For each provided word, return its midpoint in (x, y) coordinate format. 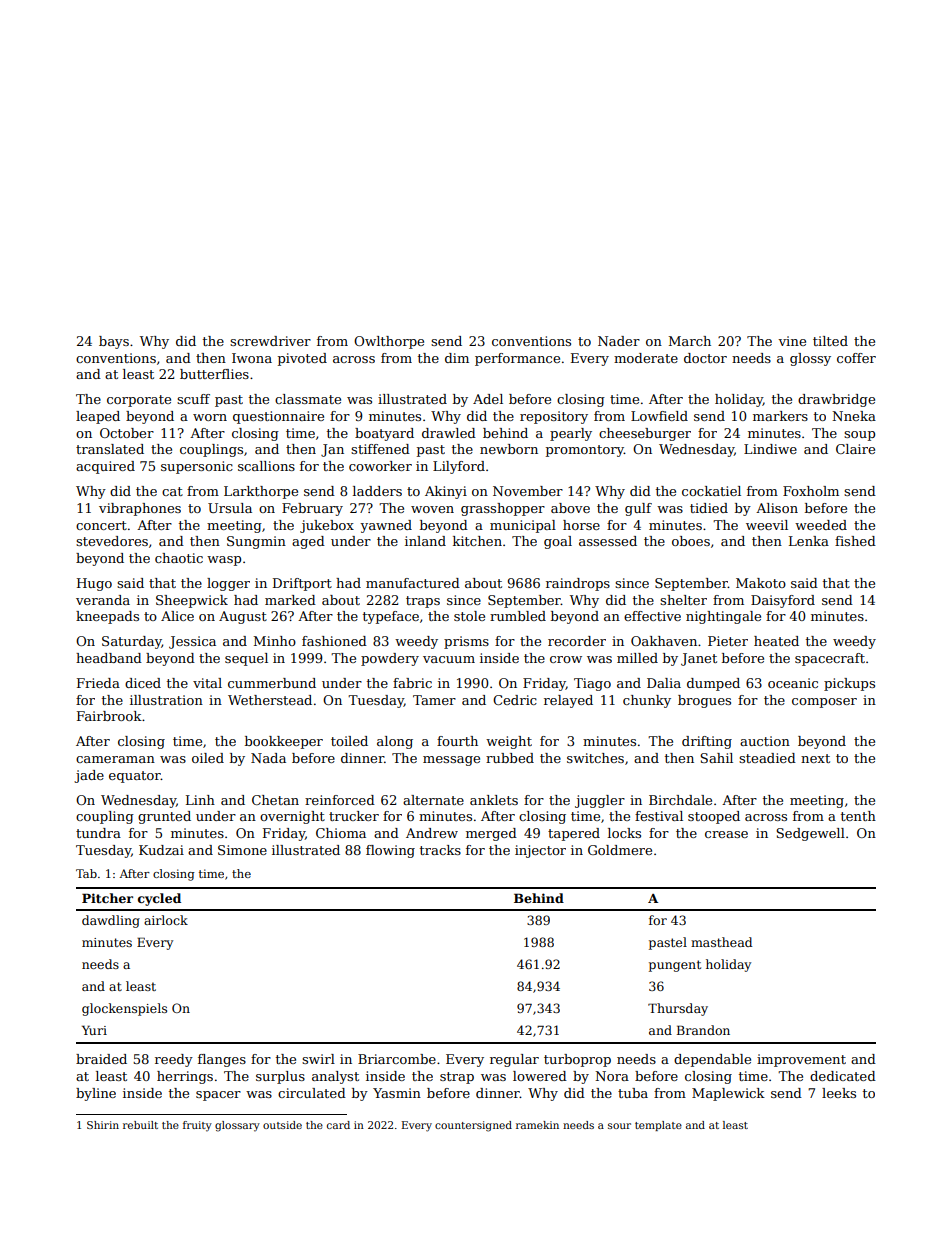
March (690, 341)
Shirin (103, 1125)
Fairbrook (109, 716)
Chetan (275, 800)
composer (824, 703)
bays (114, 342)
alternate (433, 800)
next (815, 758)
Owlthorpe (389, 342)
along (395, 742)
